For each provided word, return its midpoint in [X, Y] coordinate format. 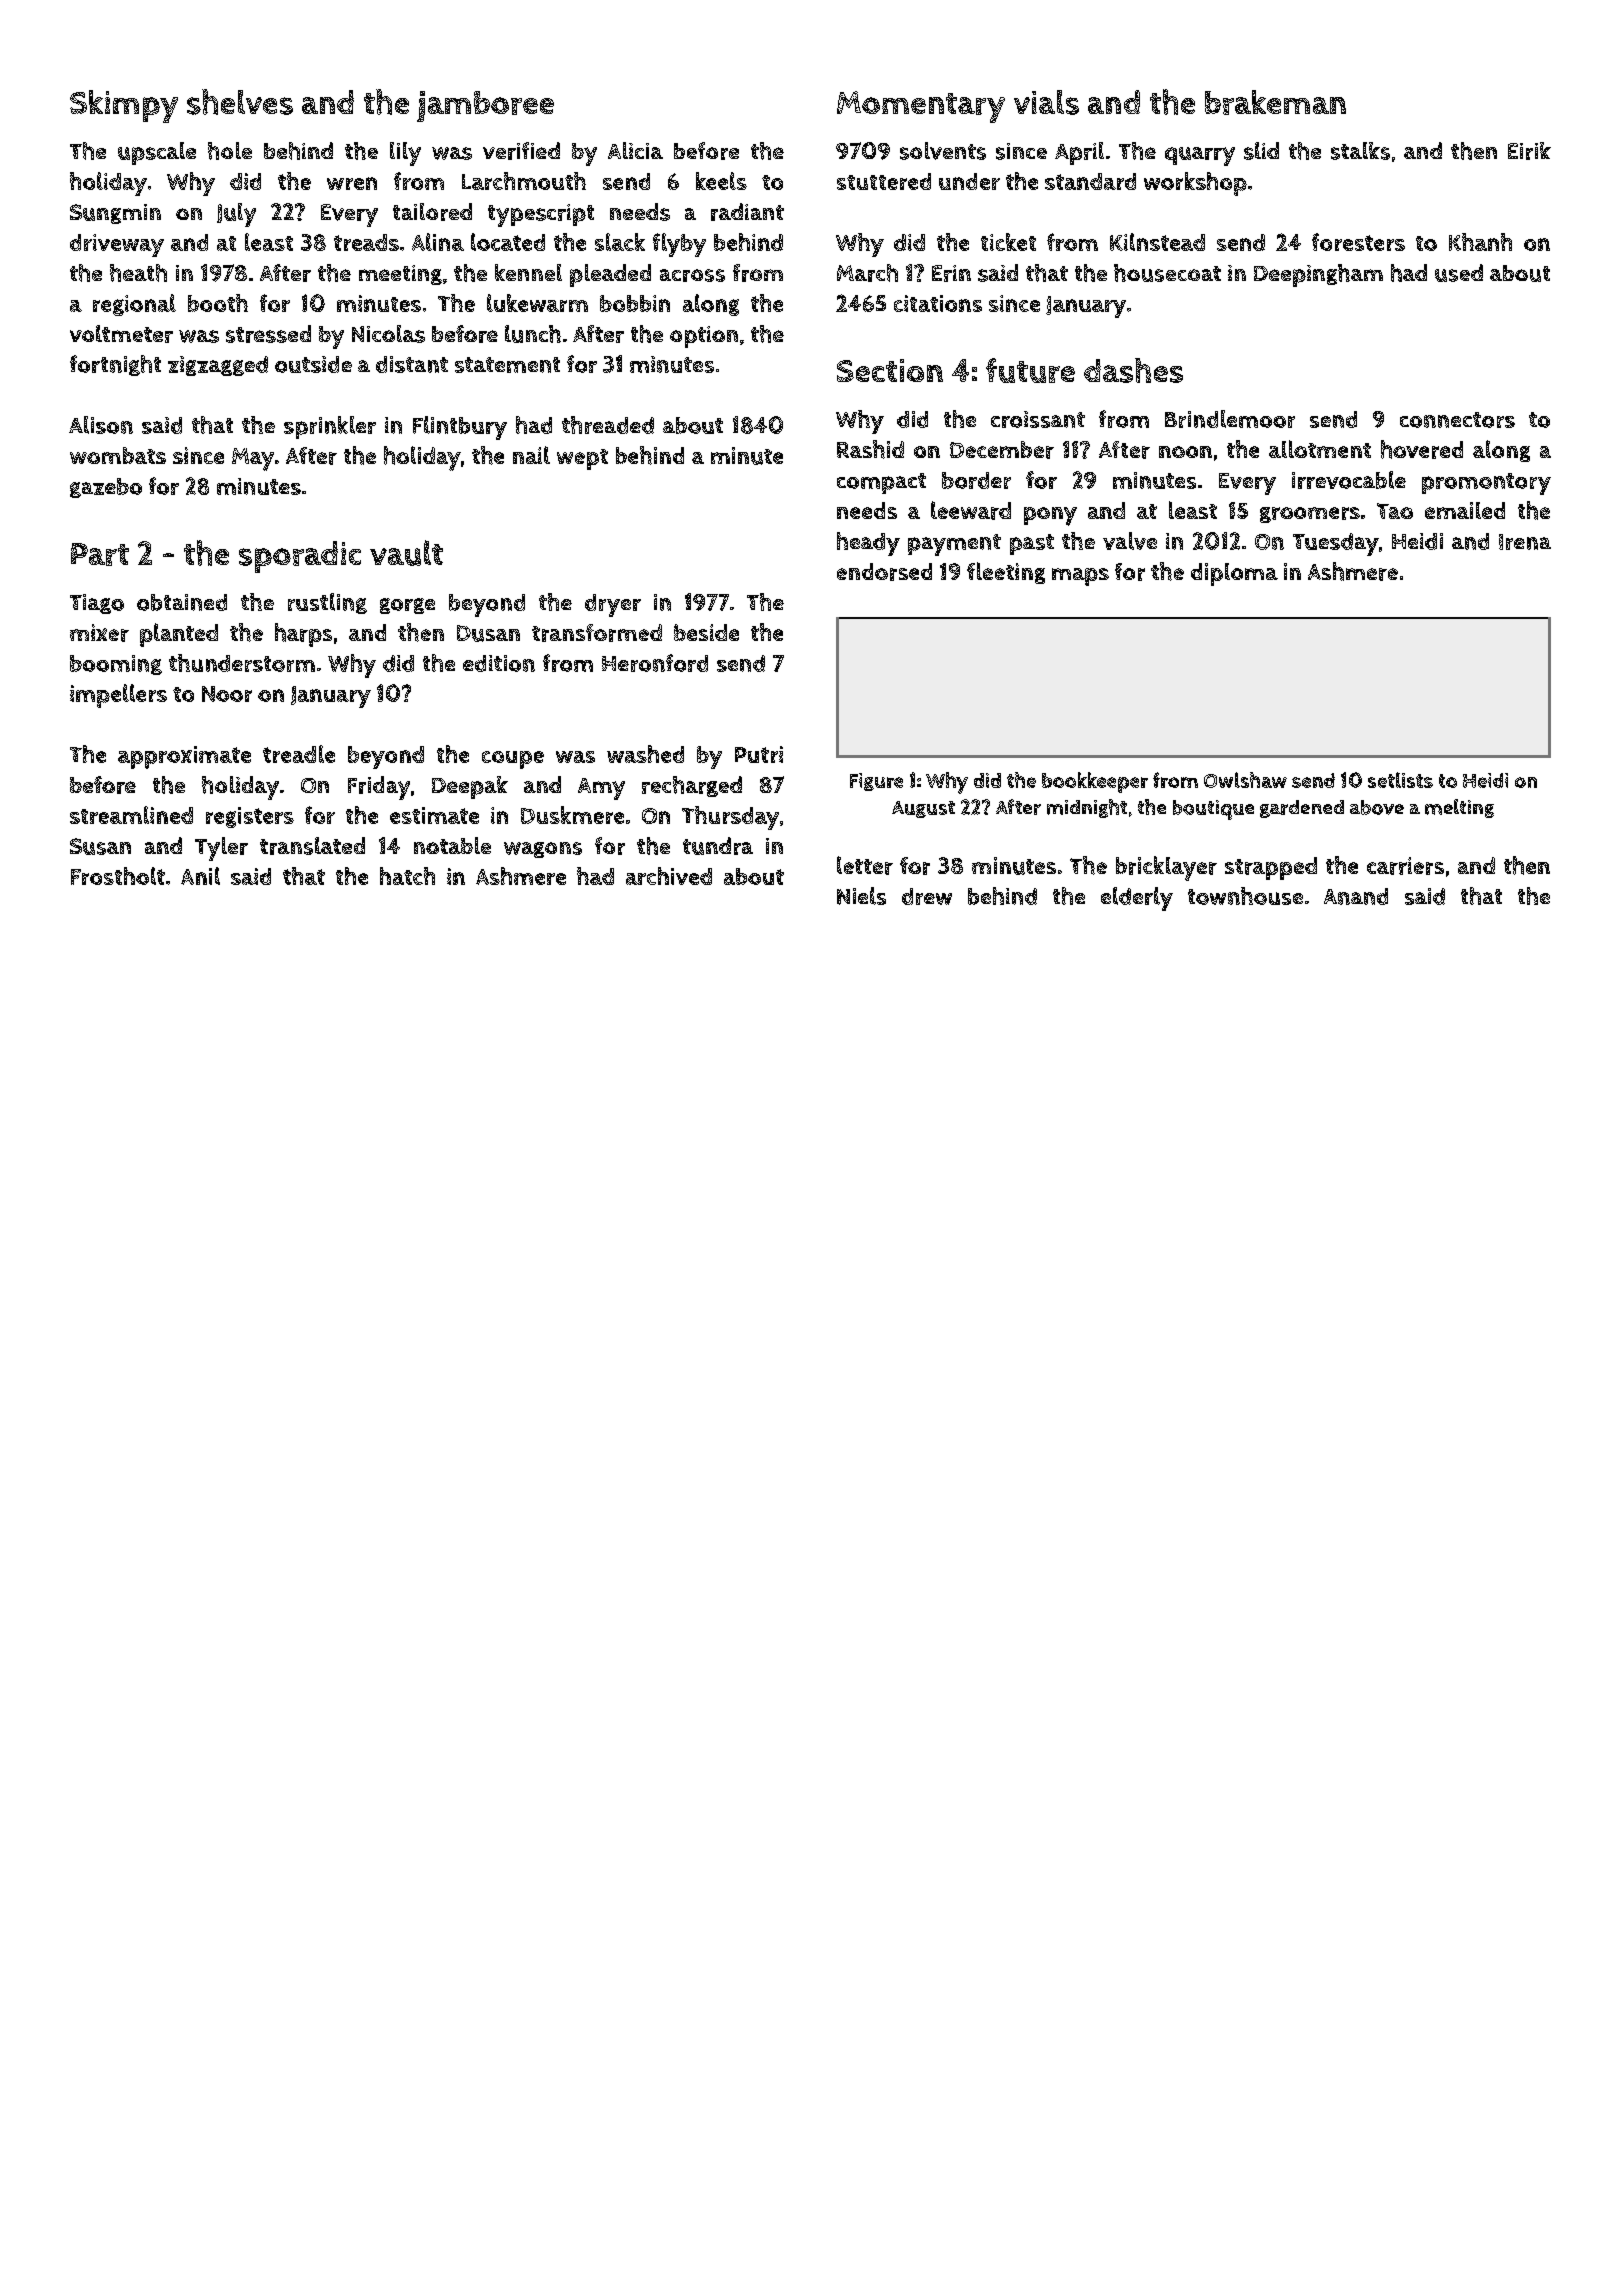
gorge [407, 606]
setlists [1400, 780]
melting [1459, 808]
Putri [759, 754]
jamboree [485, 106]
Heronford [655, 663]
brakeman [1275, 102]
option [704, 337]
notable [452, 845]
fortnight [115, 365]
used [1459, 273]
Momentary [921, 107]
